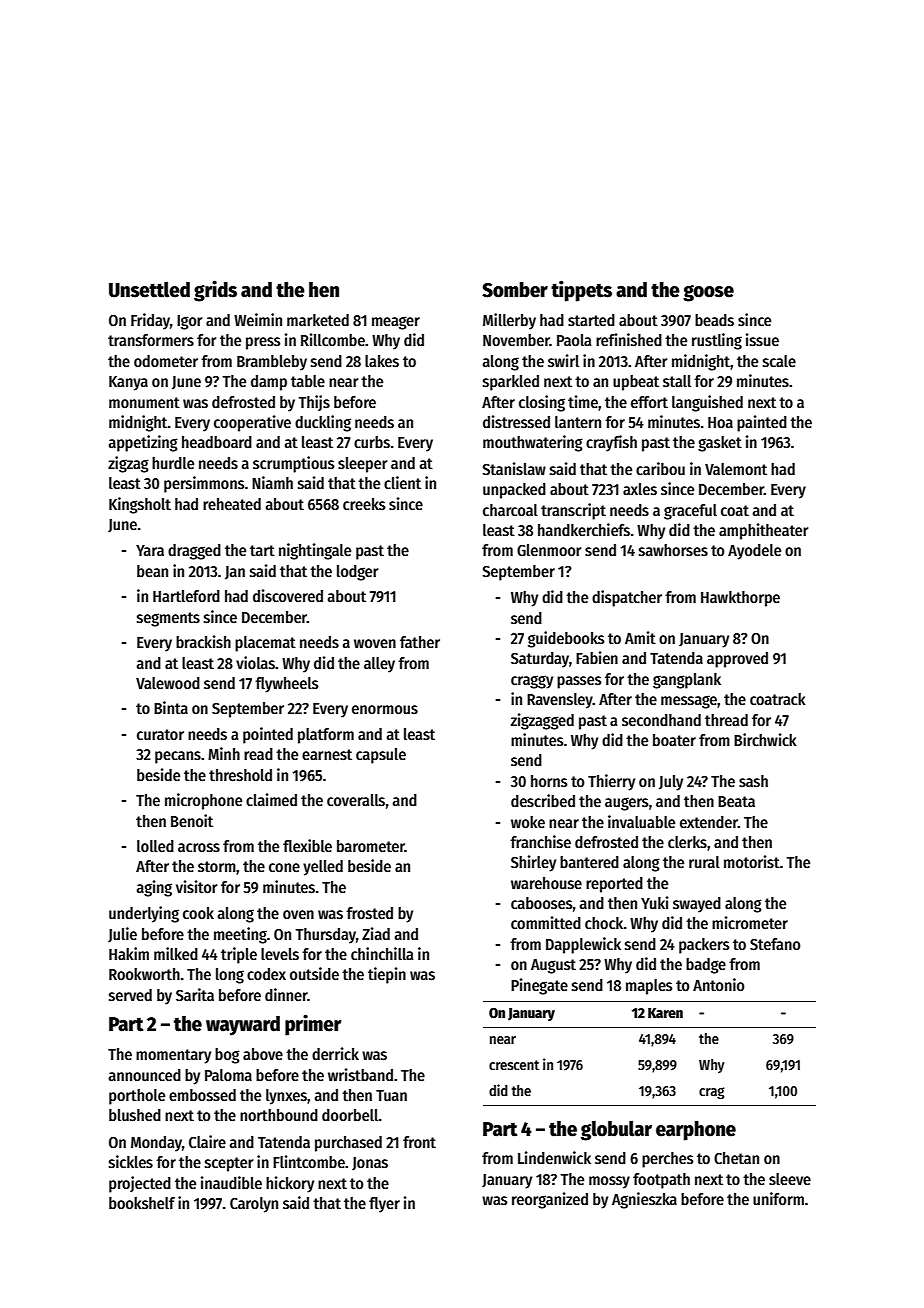 The image size is (924, 1308). What do you see at coordinates (528, 822) in the screenshot?
I see `woke` at bounding box center [528, 822].
